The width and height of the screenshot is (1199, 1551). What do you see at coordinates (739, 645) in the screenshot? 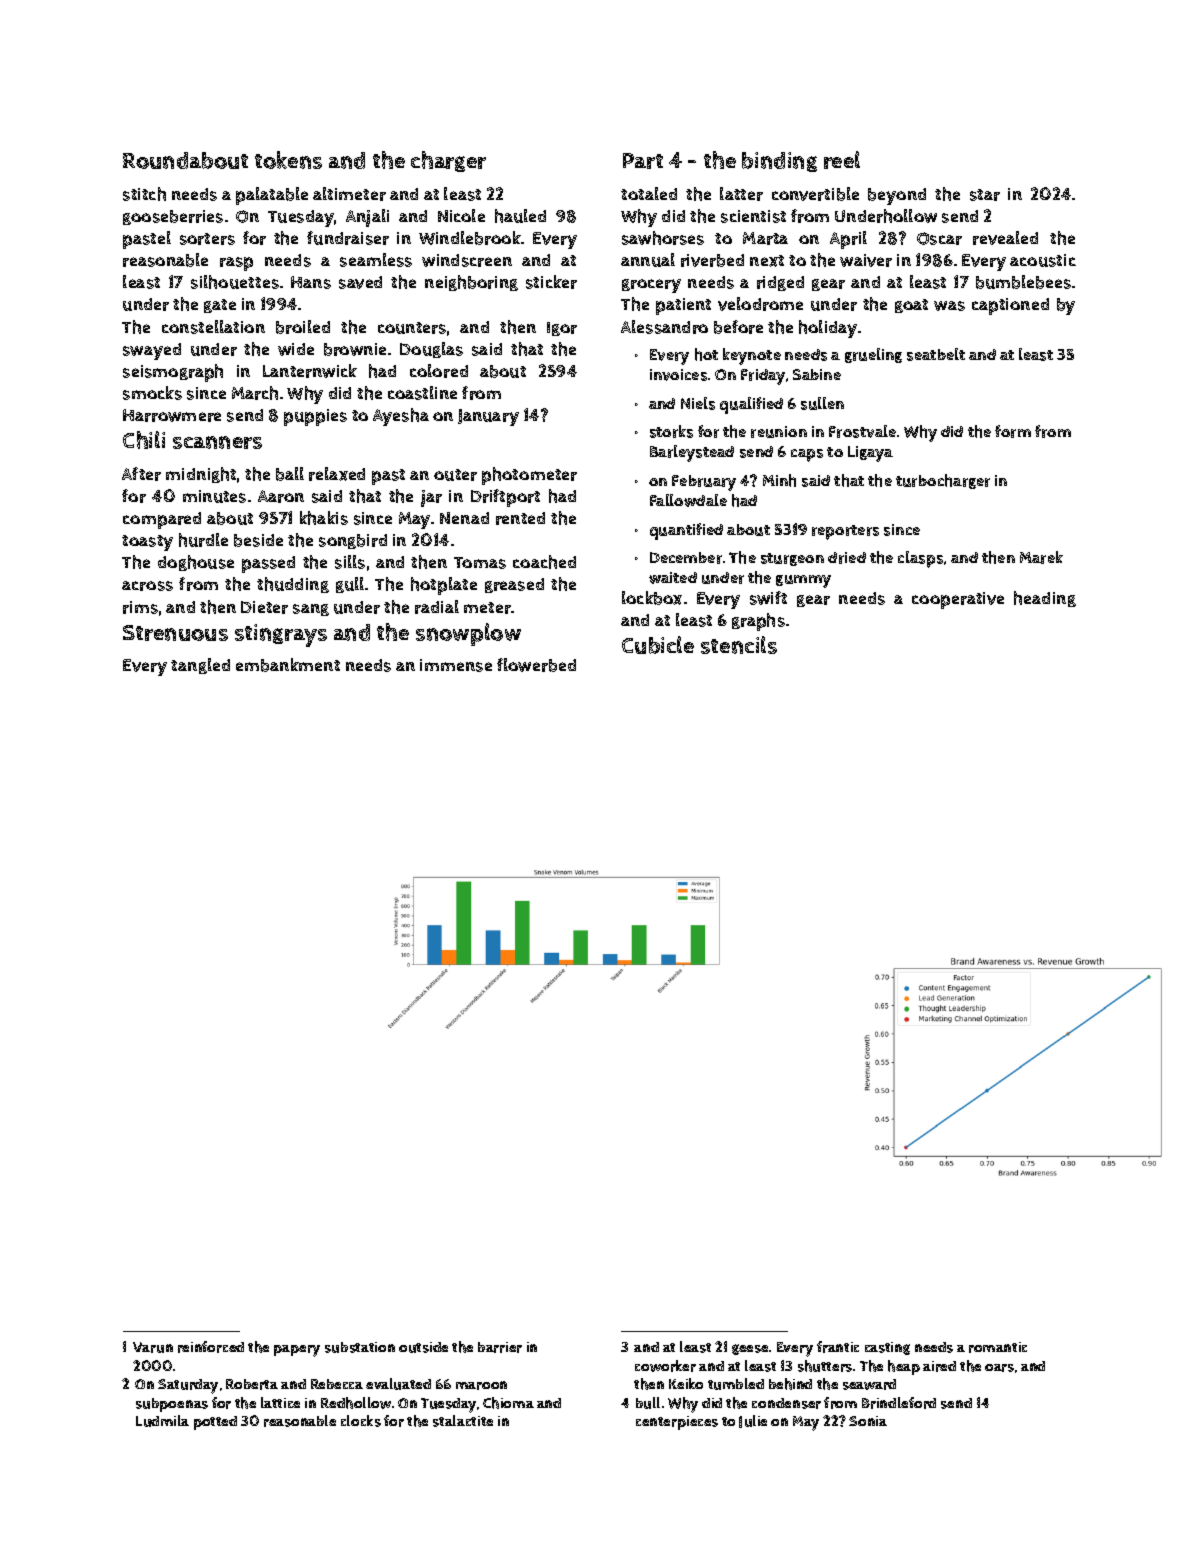
I see `stencils` at bounding box center [739, 645].
